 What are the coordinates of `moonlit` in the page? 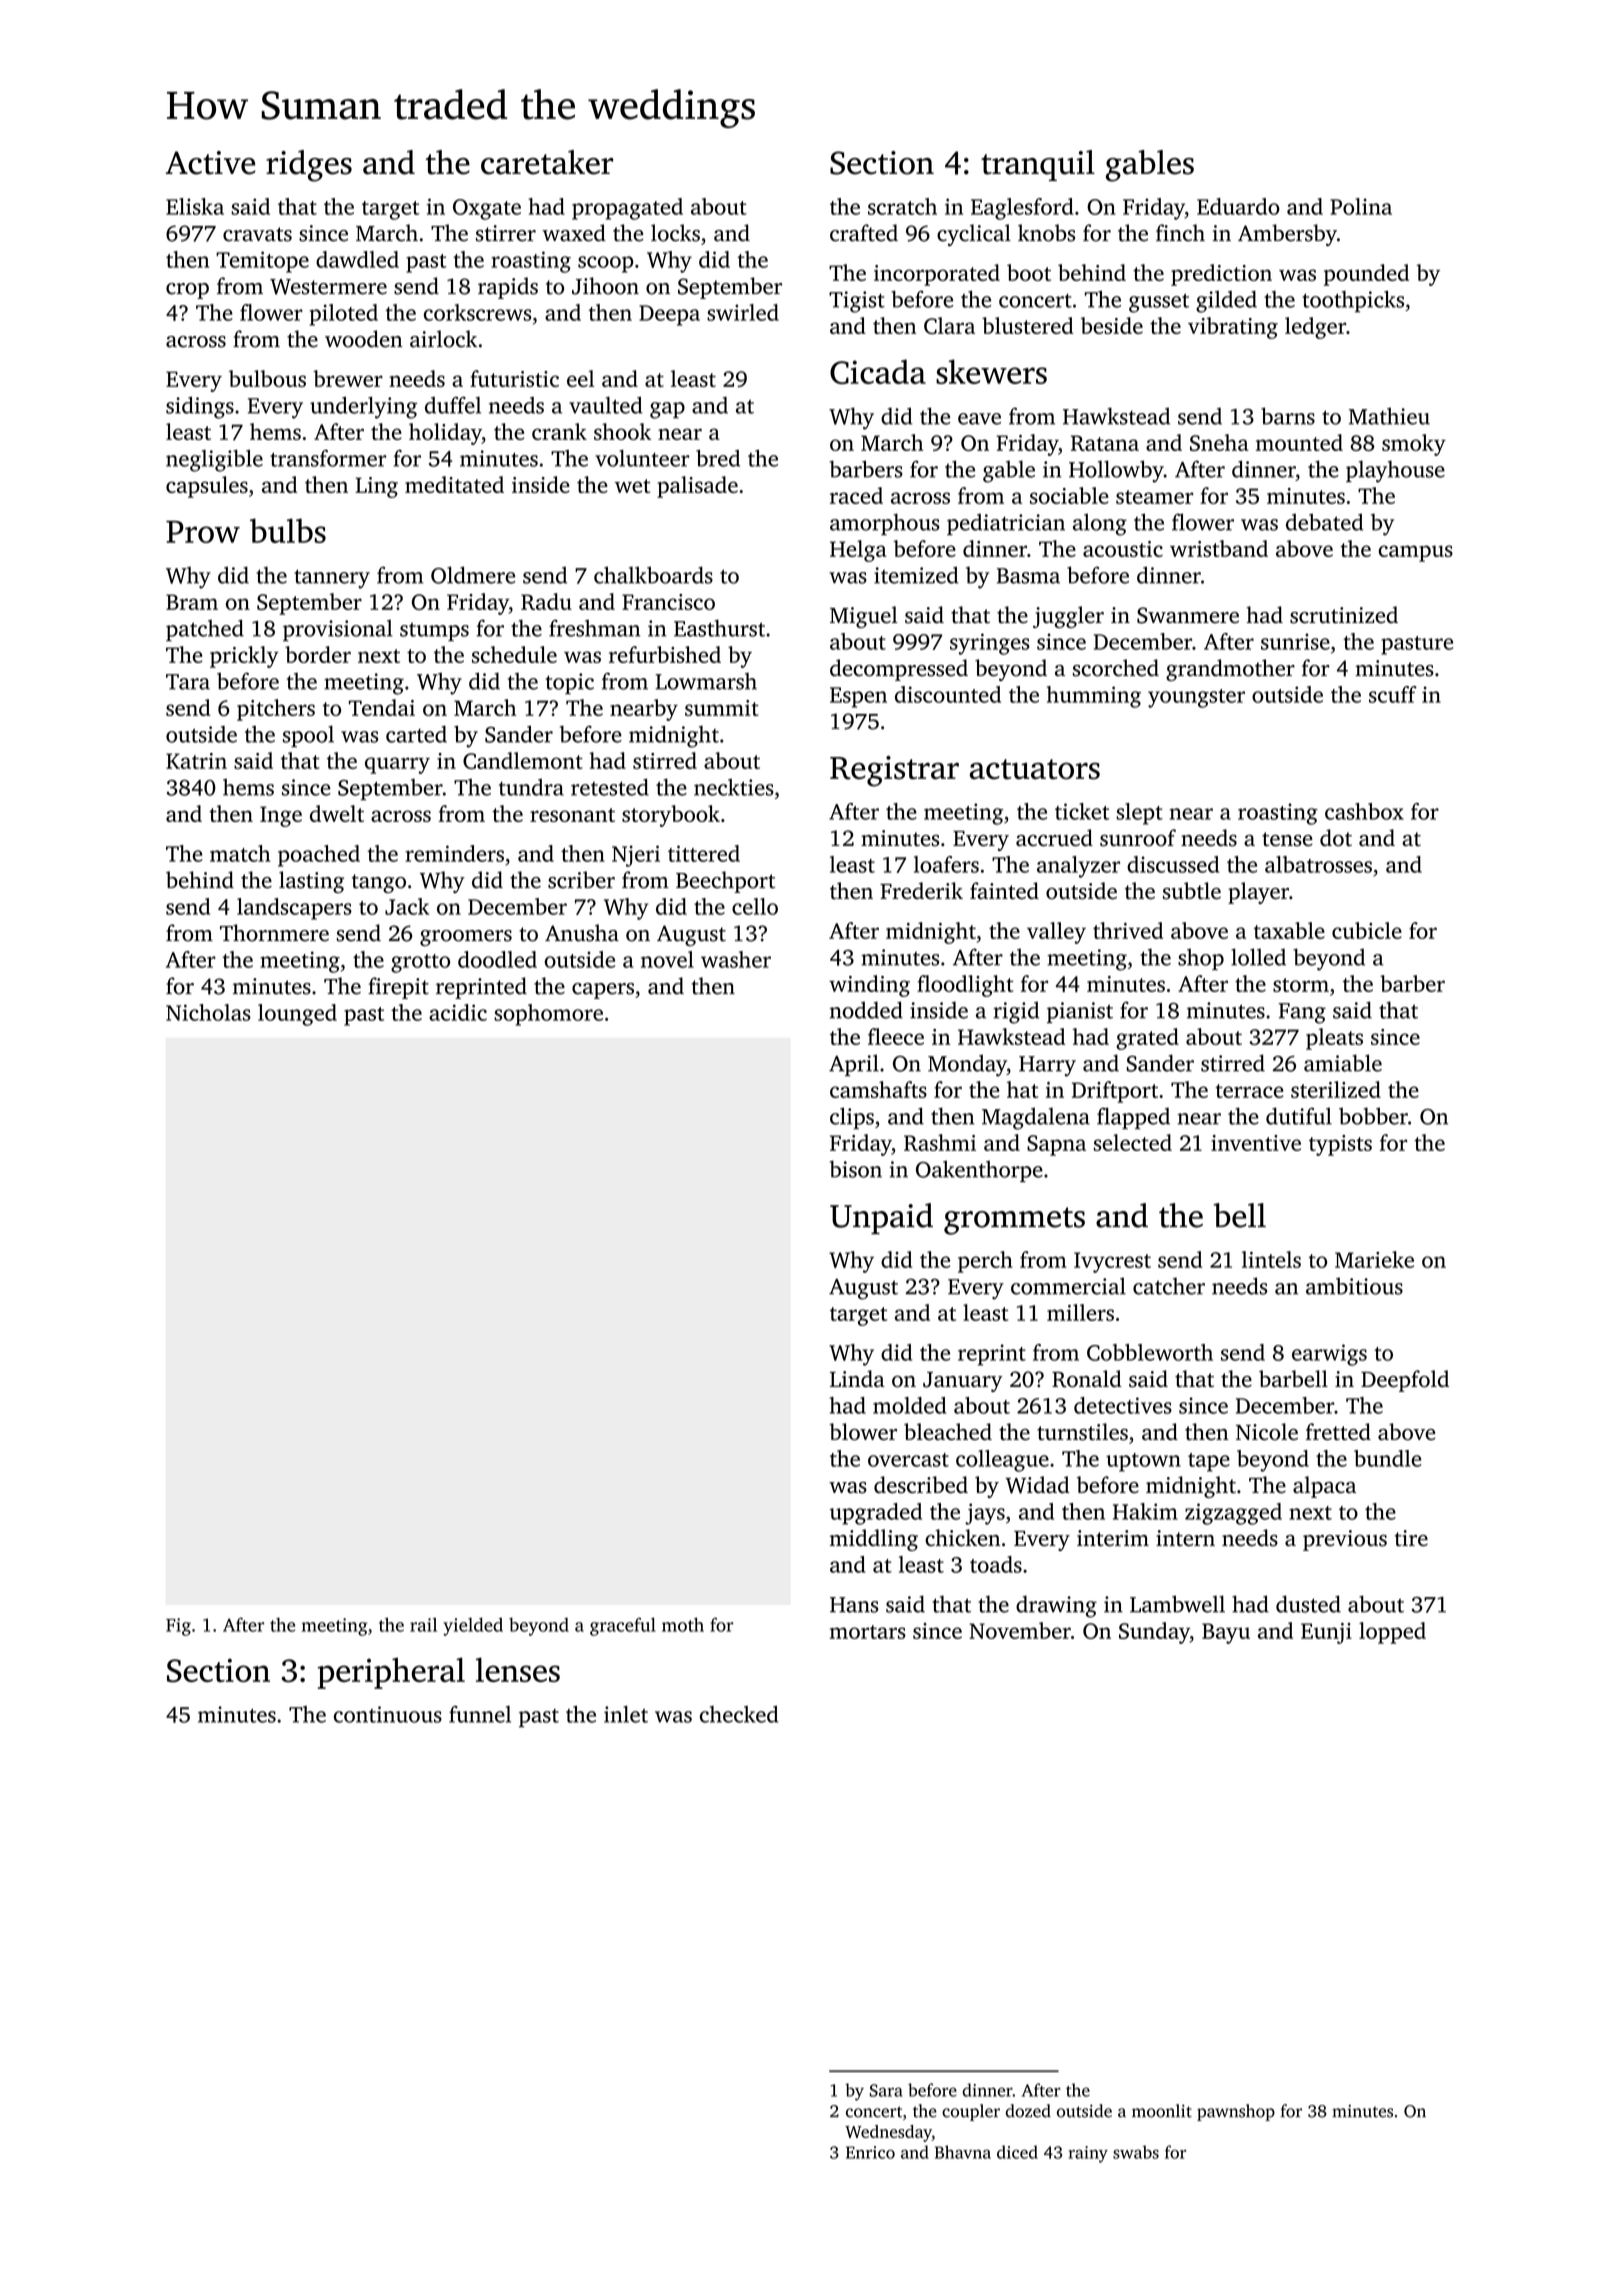 It's located at (1162, 2111).
